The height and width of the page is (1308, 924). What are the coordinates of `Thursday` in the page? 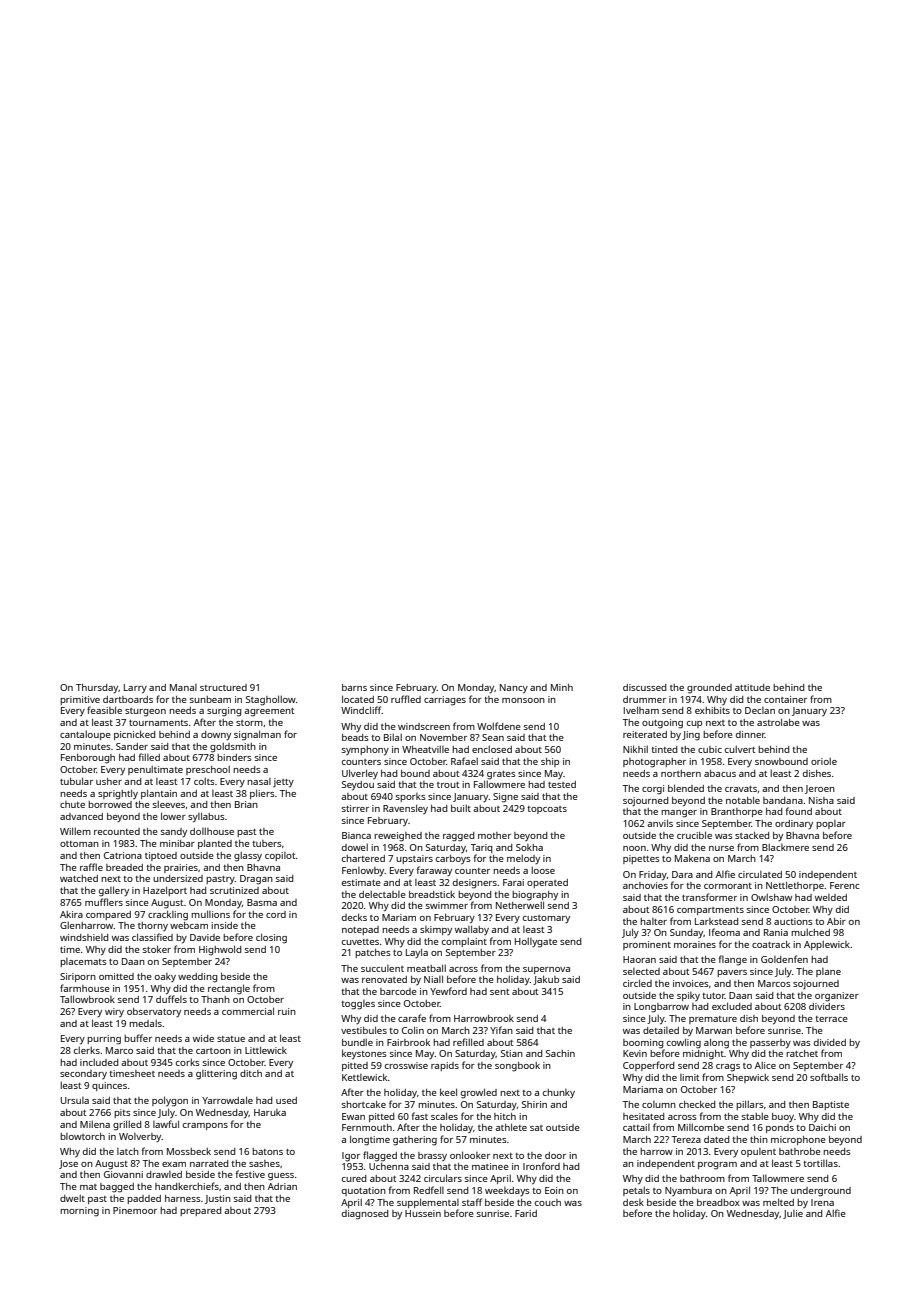 It's located at (97, 688).
